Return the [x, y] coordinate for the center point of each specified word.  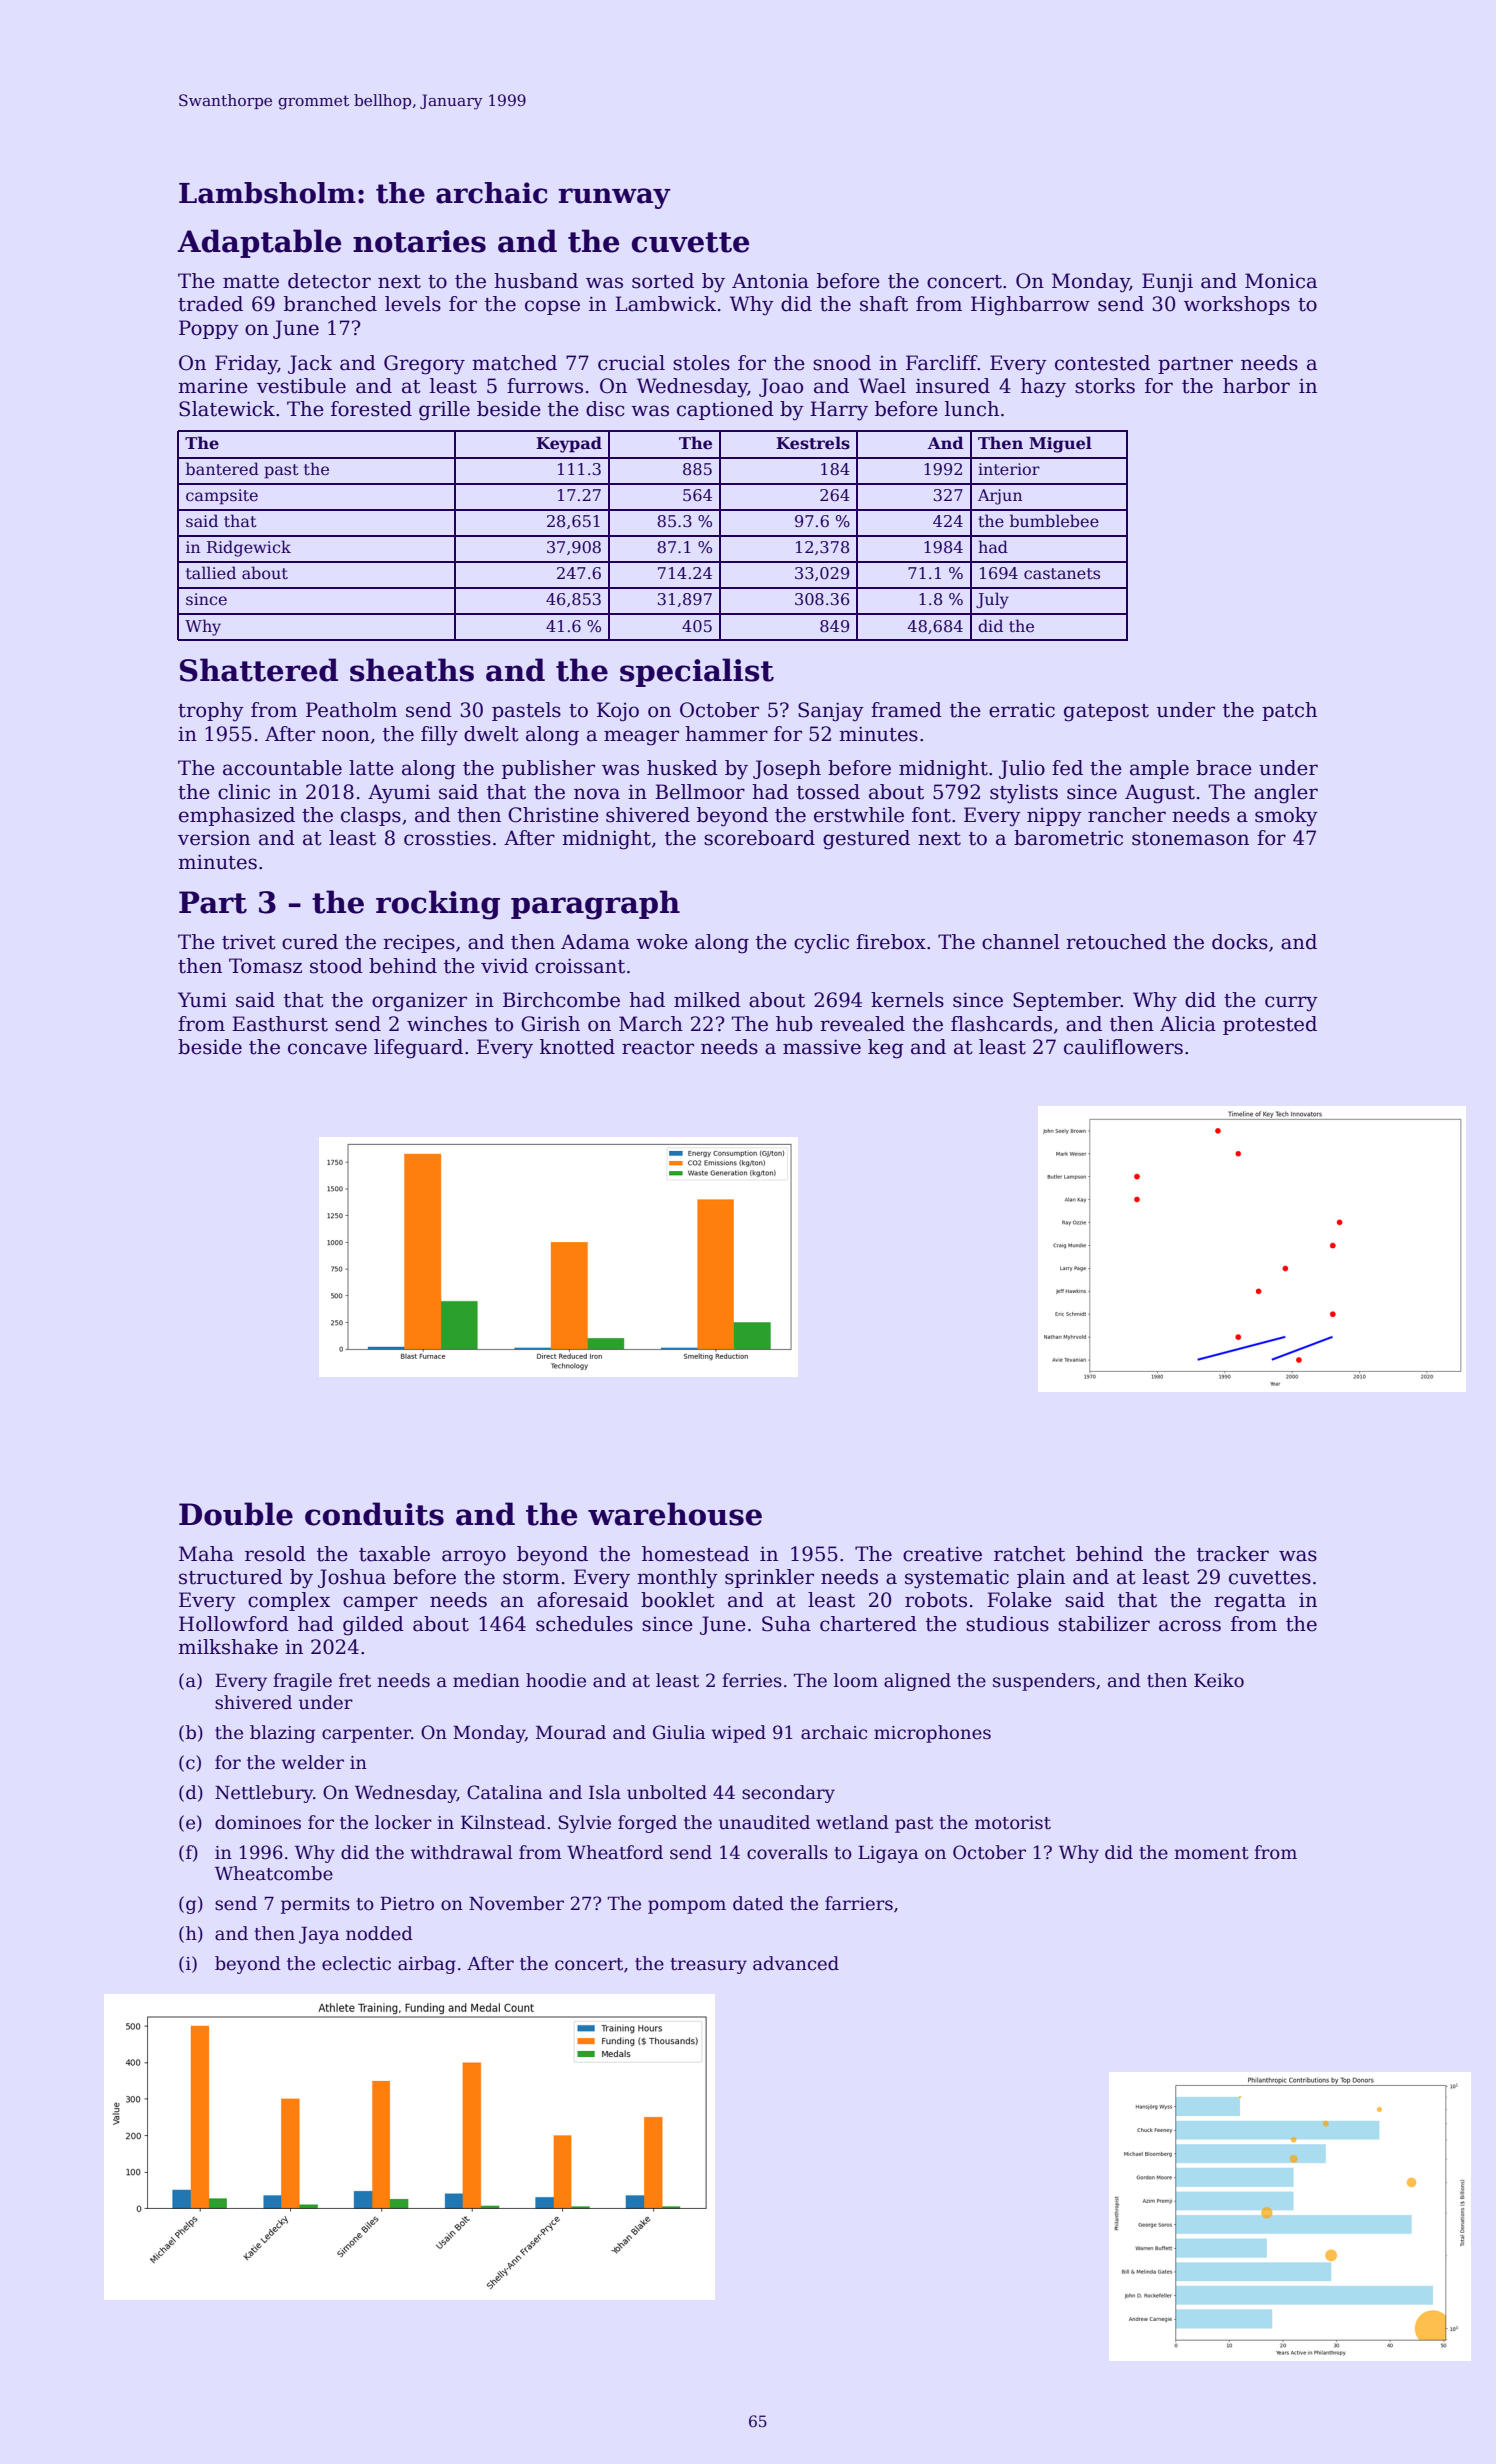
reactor [658, 1048]
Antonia [770, 281]
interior [1009, 469]
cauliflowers [1123, 1047]
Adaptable [259, 243]
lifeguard [418, 1049]
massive [822, 1047]
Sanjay [831, 712]
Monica [1281, 281]
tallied [211, 573]
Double [236, 1514]
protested [1270, 1025]
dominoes [258, 1822]
